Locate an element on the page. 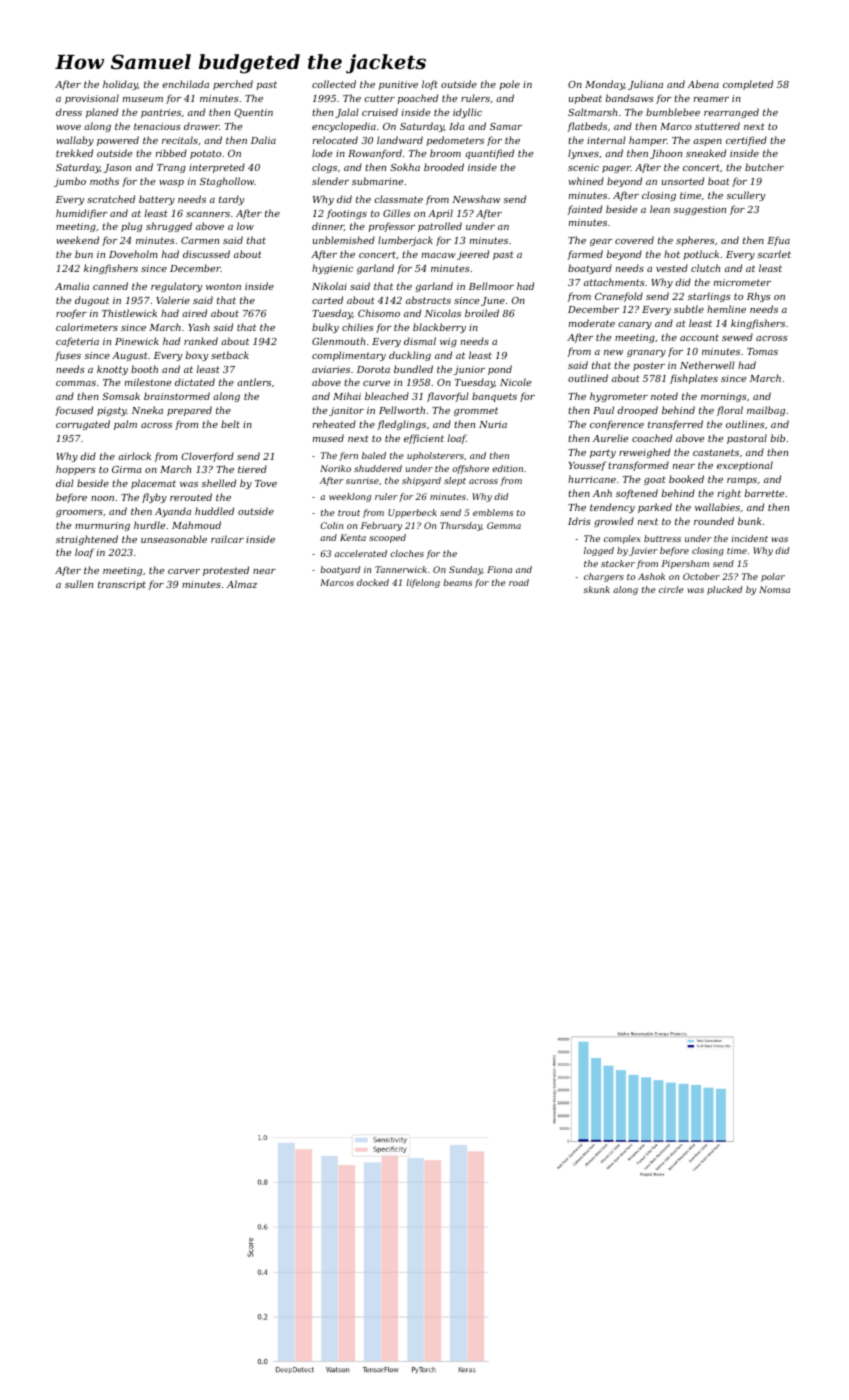  scarlet is located at coordinates (774, 254).
